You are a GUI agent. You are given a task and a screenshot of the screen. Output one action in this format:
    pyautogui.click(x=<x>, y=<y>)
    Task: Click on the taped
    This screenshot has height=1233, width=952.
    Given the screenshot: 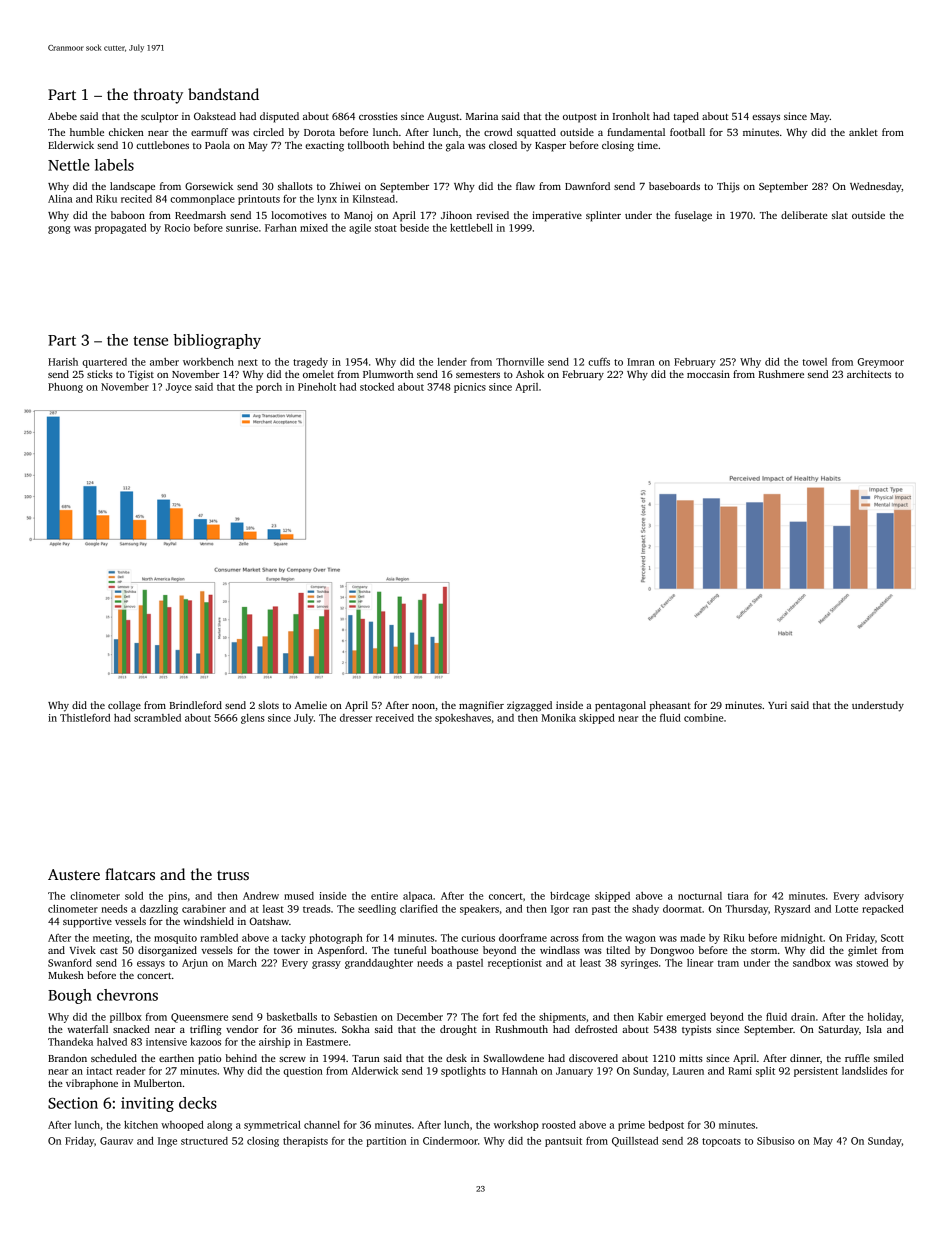 What is the action you would take?
    pyautogui.click(x=686, y=117)
